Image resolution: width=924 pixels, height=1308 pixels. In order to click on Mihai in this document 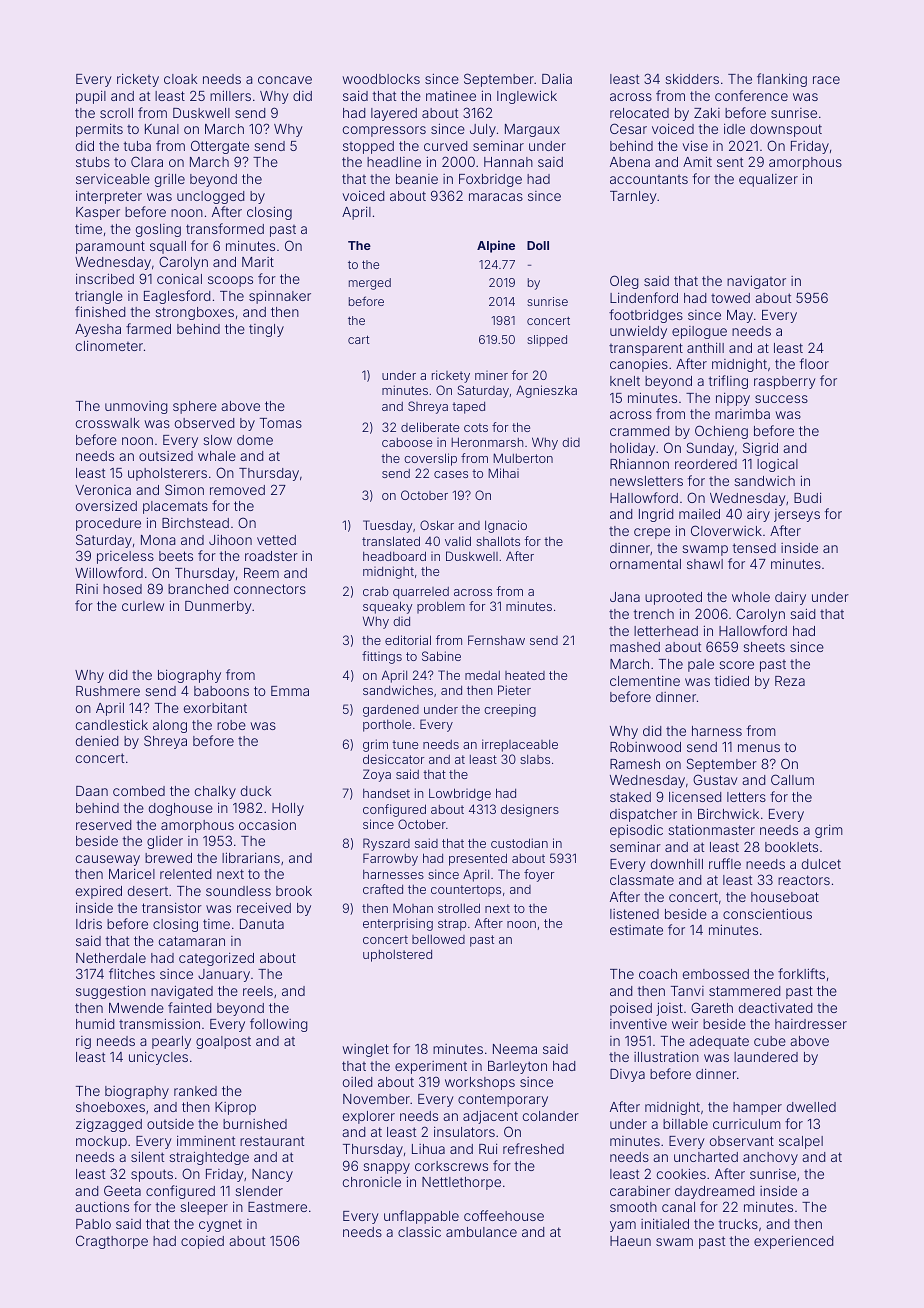, I will do `click(503, 473)`.
